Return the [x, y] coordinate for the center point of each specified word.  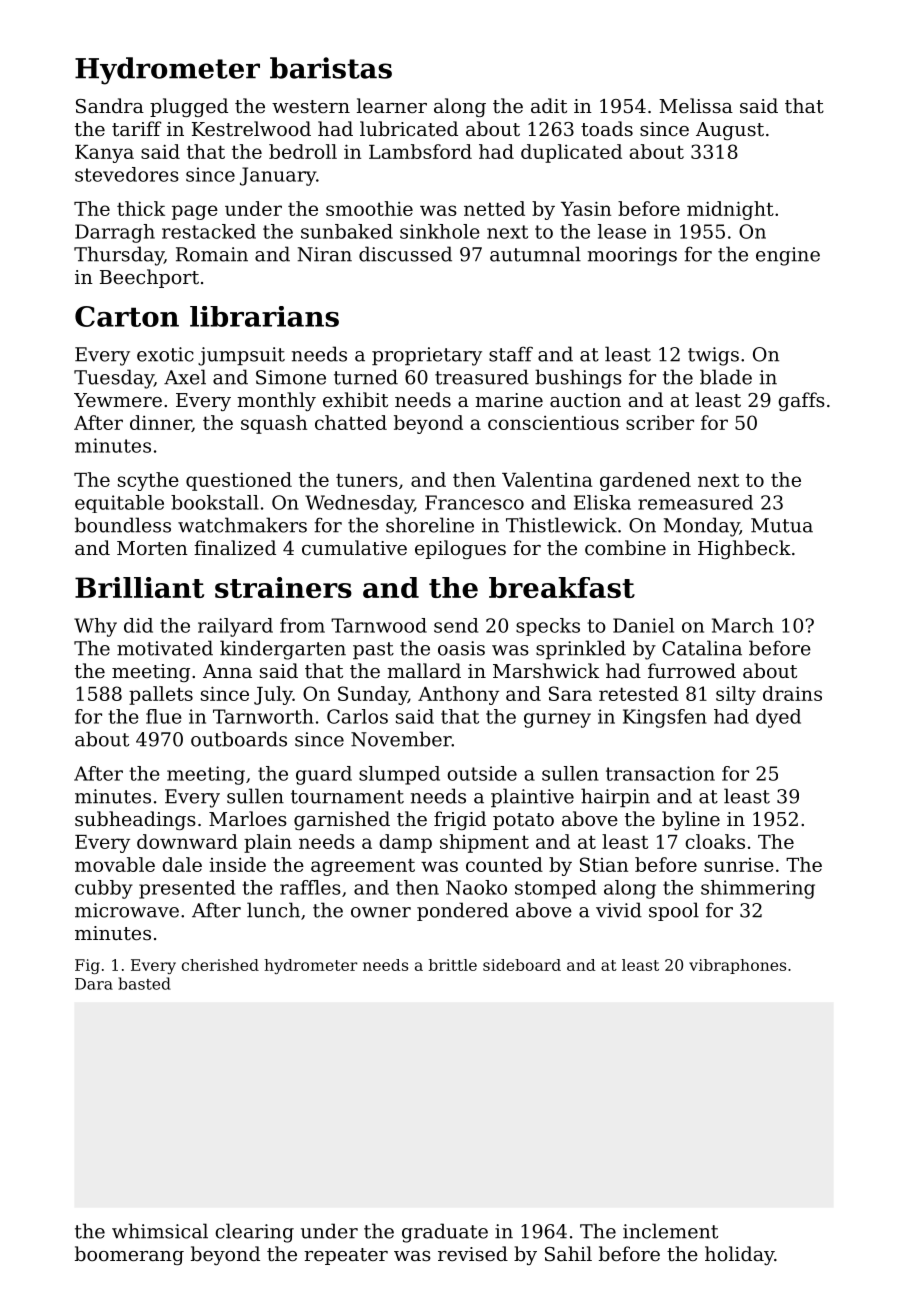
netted [494, 208]
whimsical [160, 1231]
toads [607, 128]
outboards [239, 739]
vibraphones [737, 966]
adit [549, 105]
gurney [557, 720]
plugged [189, 107]
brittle [453, 965]
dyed [778, 718]
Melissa [696, 105]
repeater [346, 1256]
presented [187, 889]
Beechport [149, 278]
